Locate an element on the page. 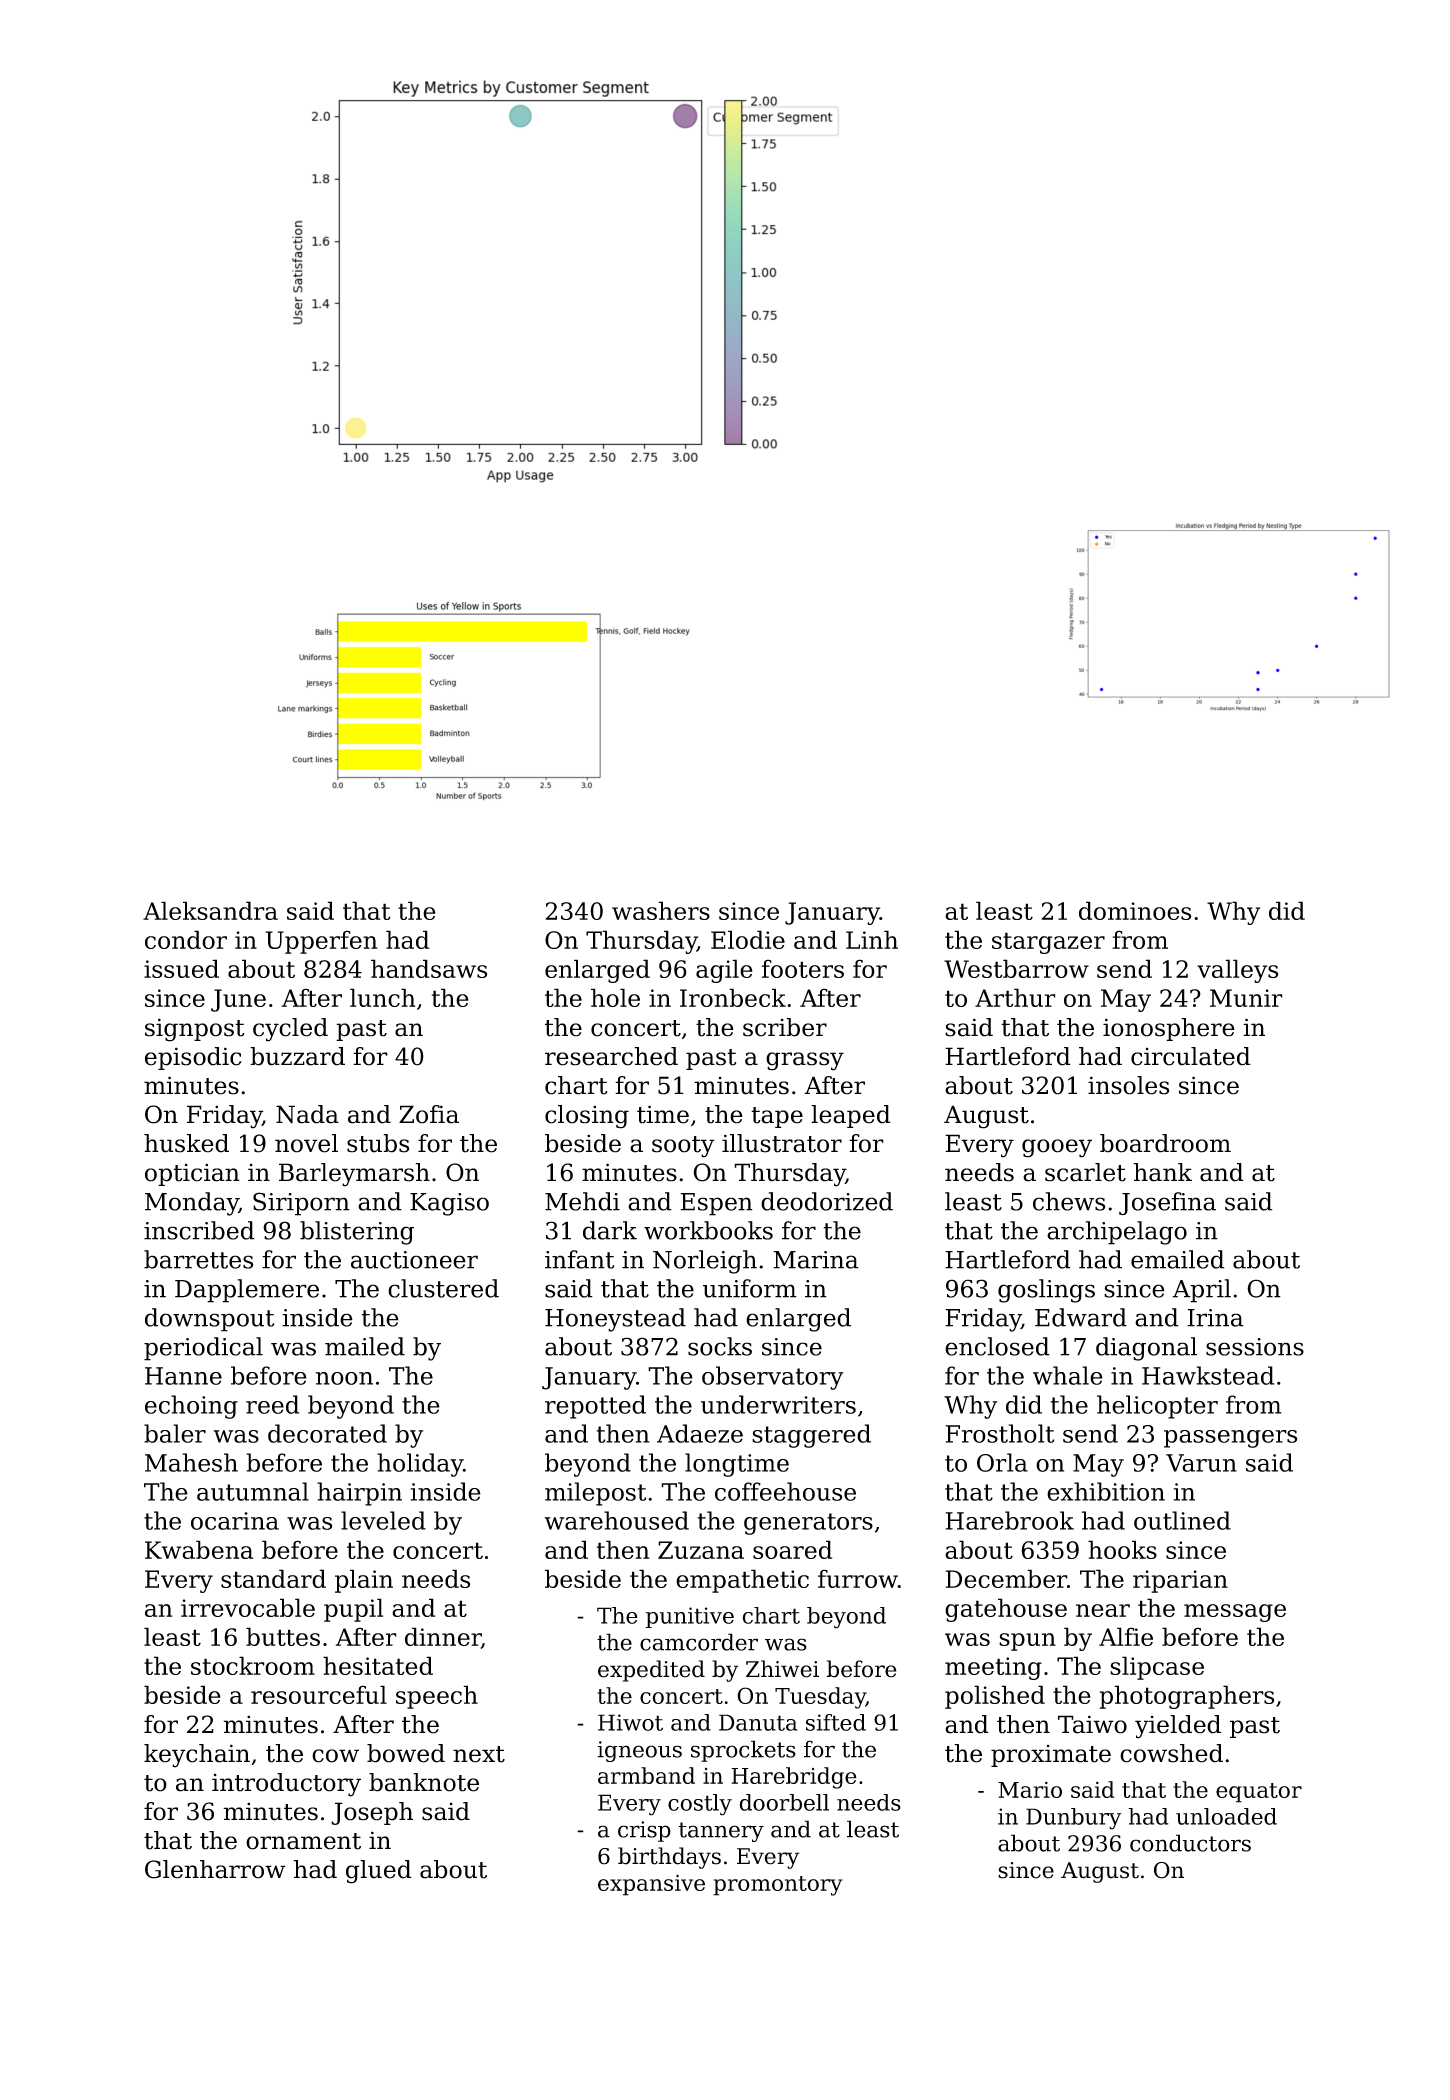  empathetic is located at coordinates (742, 1581).
